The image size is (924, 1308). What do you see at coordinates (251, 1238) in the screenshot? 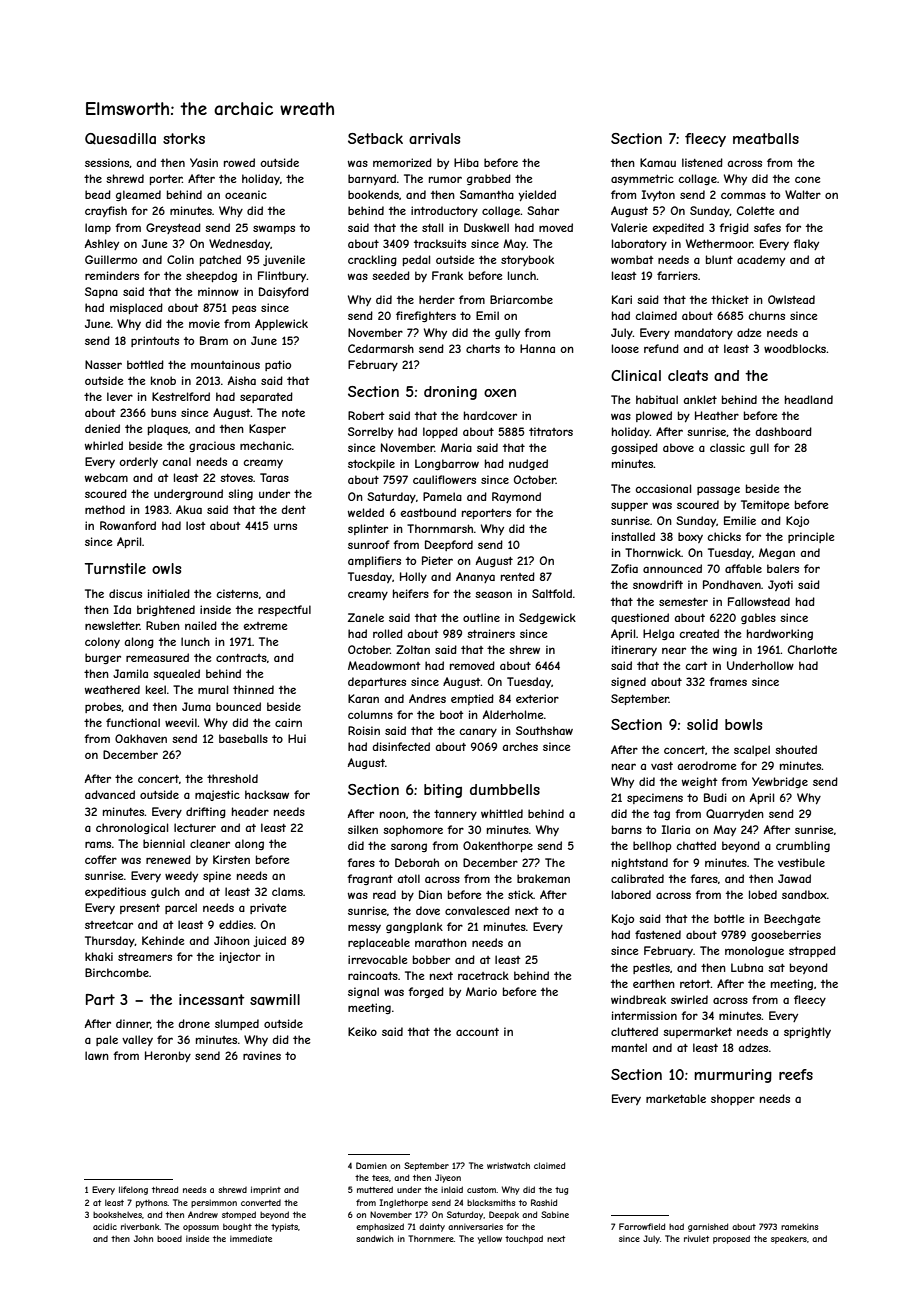
I see `immediate` at bounding box center [251, 1238].
